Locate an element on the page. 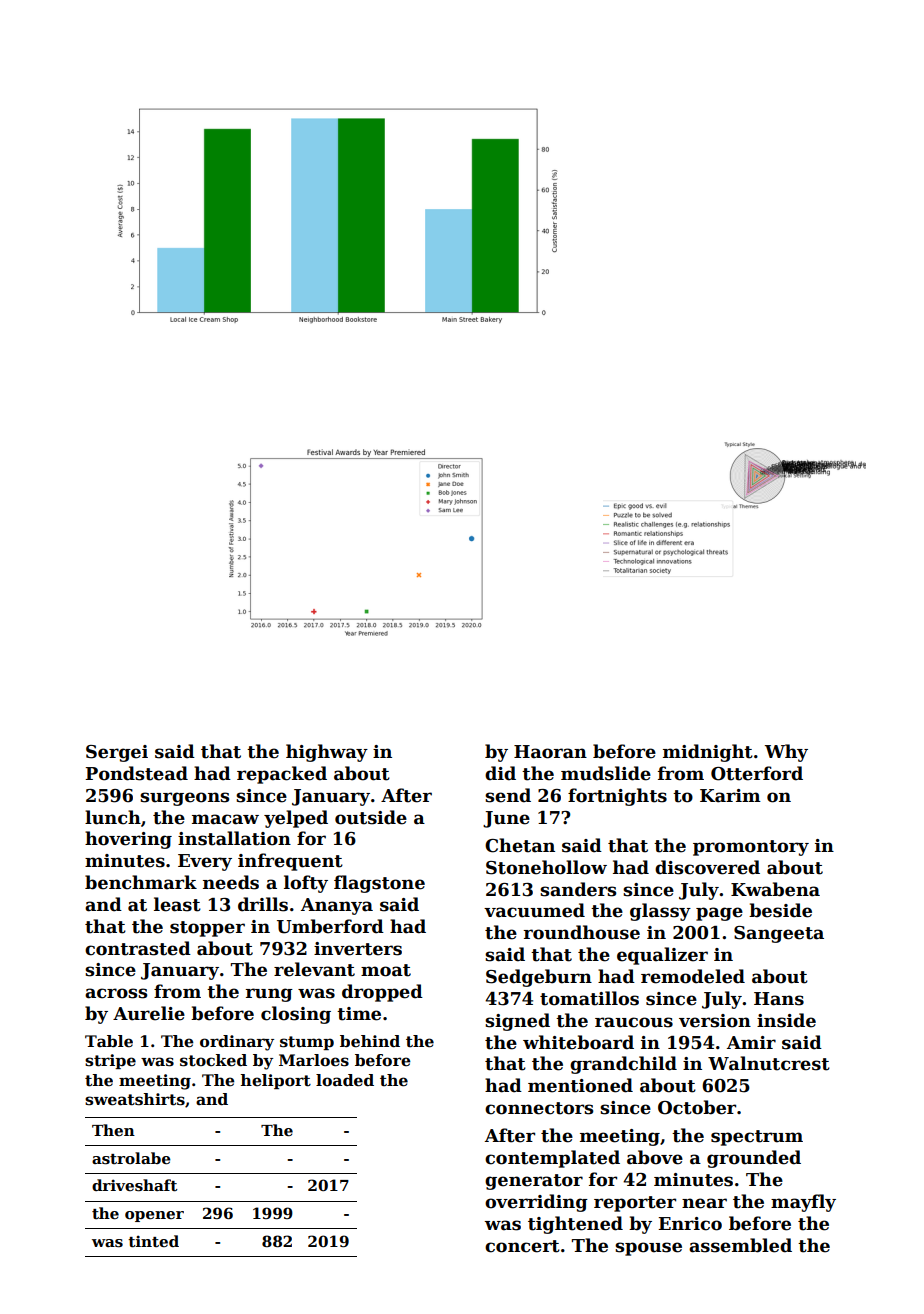  astrolabe is located at coordinates (131, 1158).
